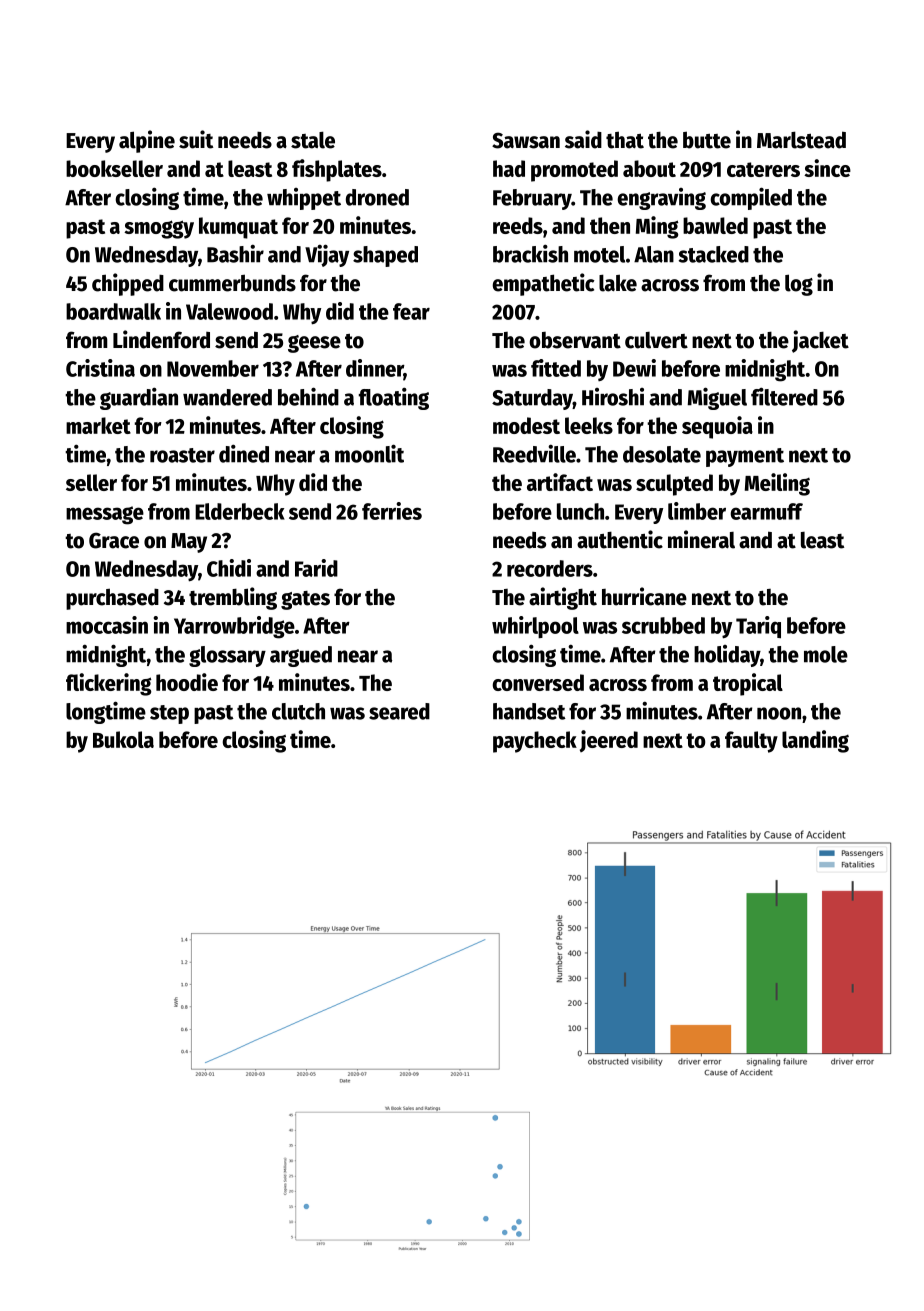 This image has width=924, height=1311. What do you see at coordinates (751, 198) in the image?
I see `compiled` at bounding box center [751, 198].
